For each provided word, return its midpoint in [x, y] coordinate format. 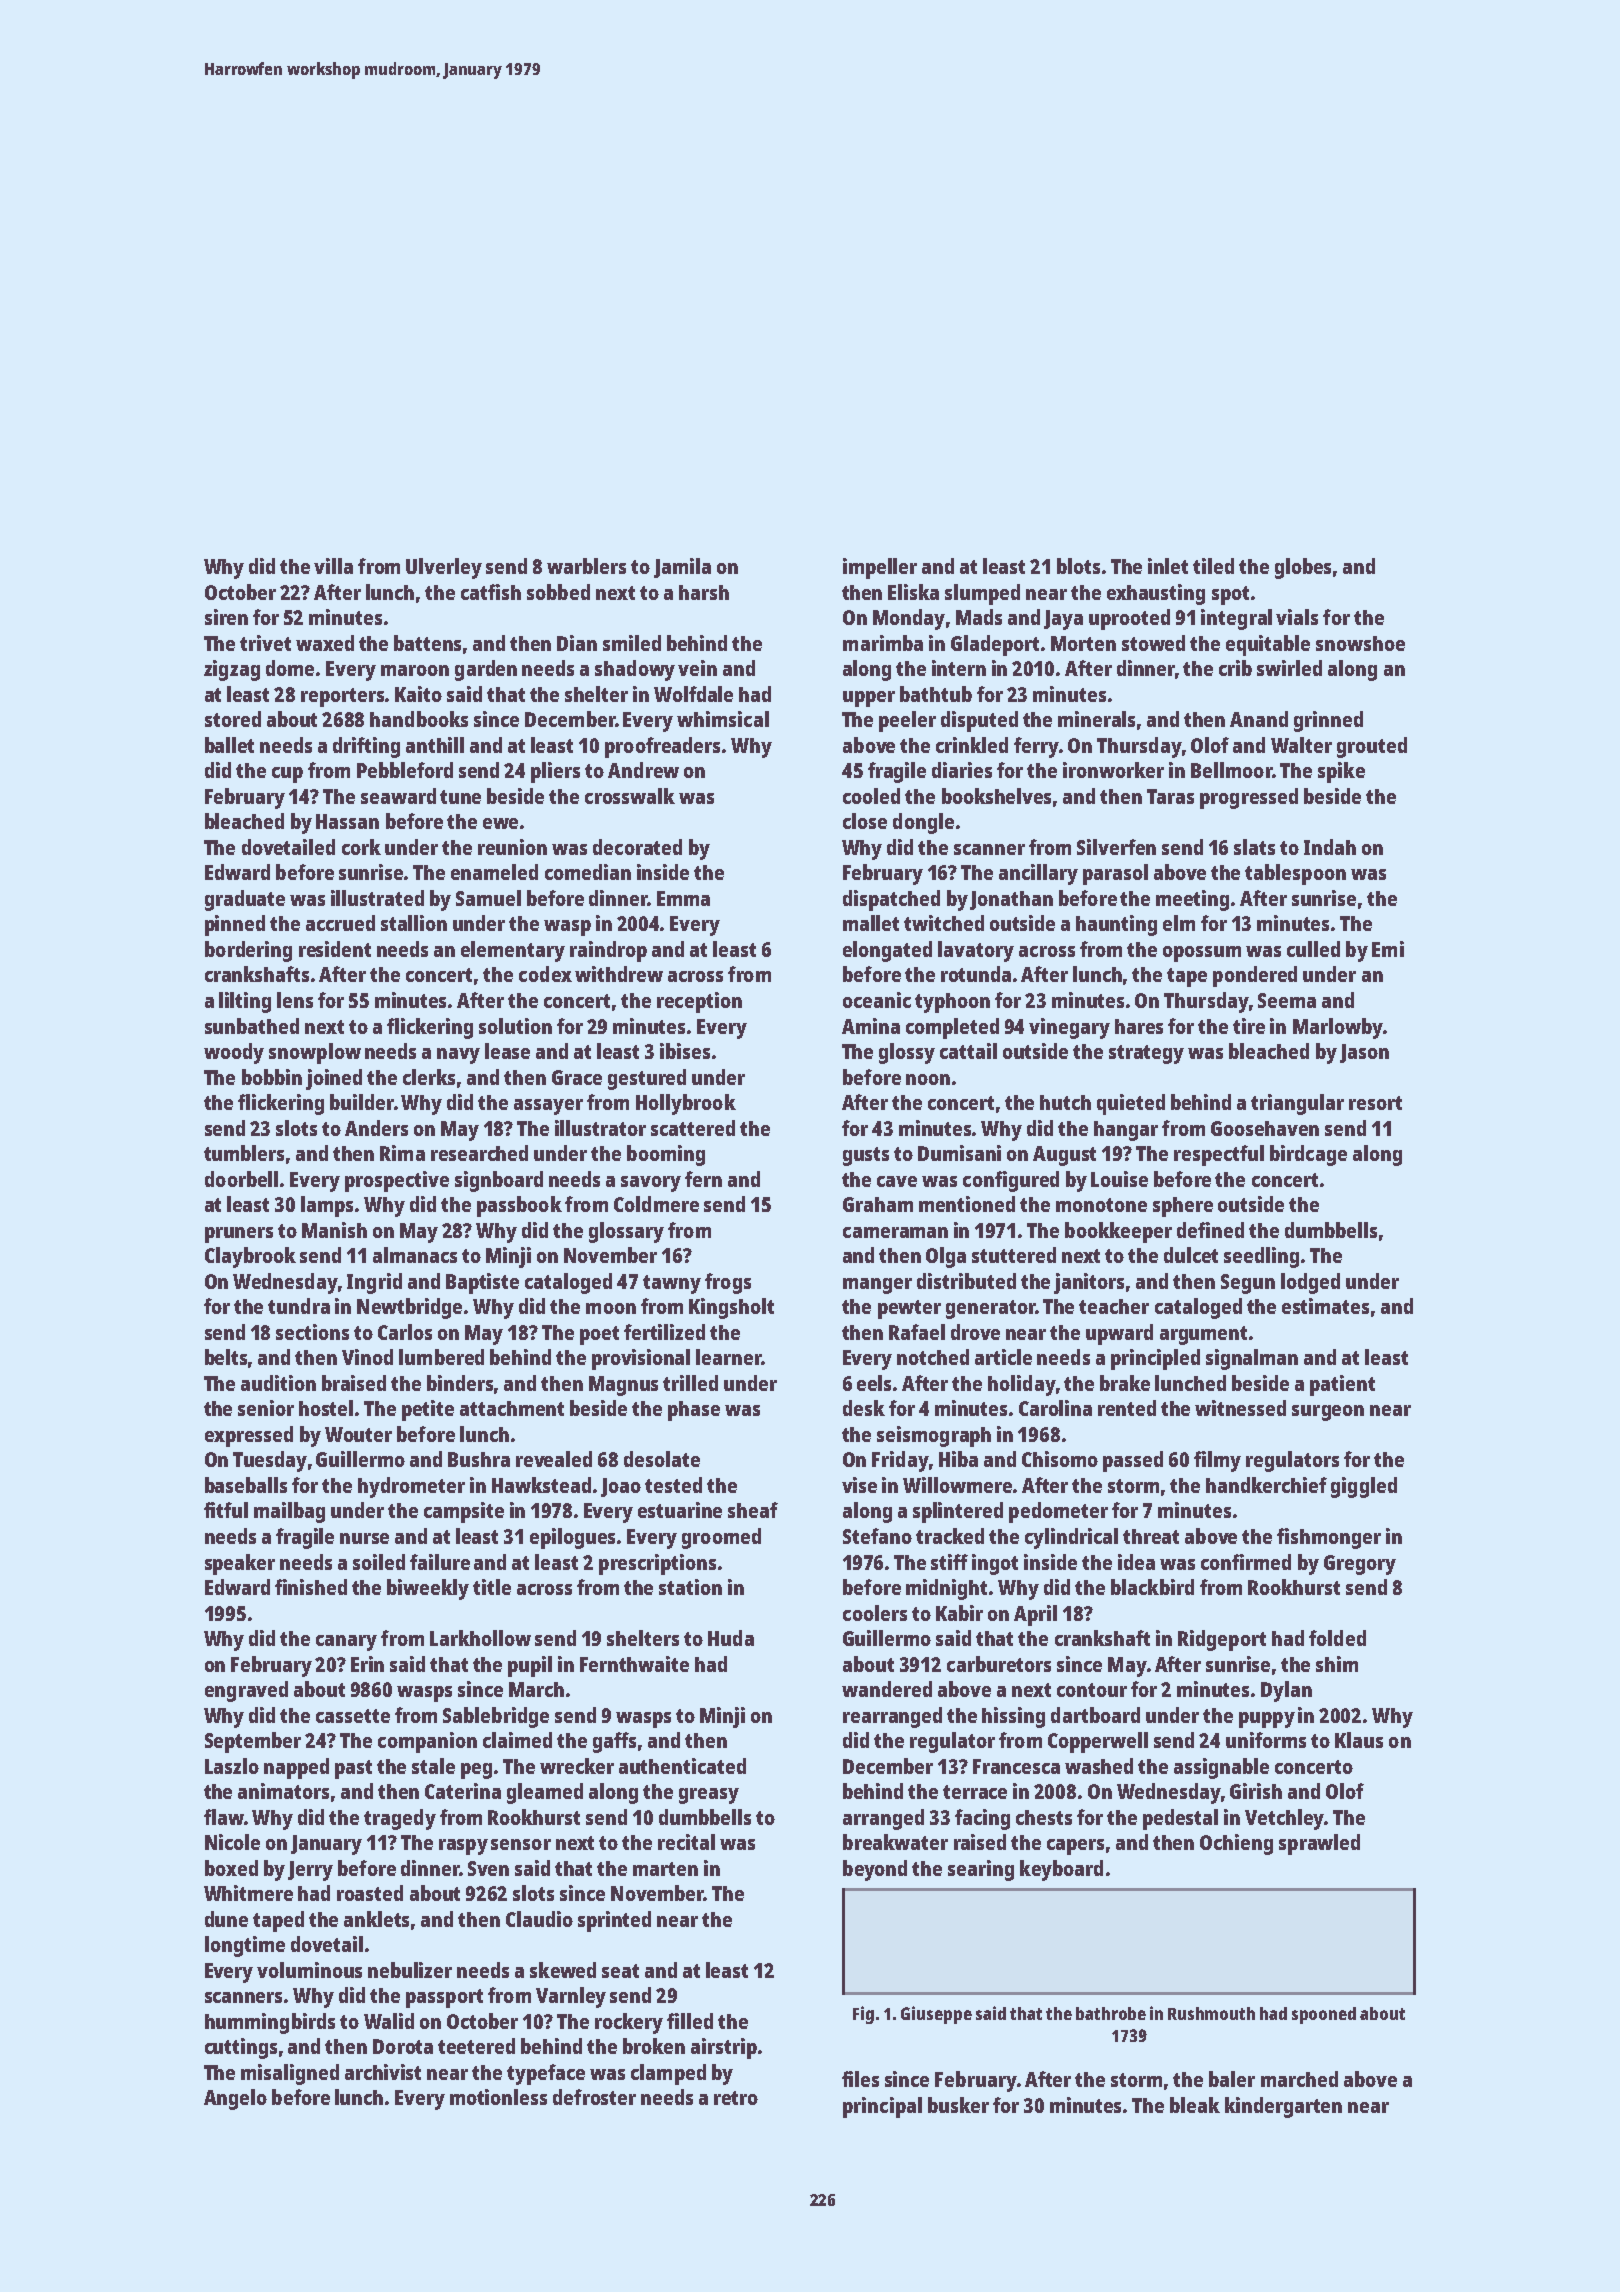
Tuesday [270, 1461]
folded [1337, 1638]
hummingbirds [270, 2023]
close [865, 821]
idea [1136, 1562]
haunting [1116, 925]
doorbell [241, 1179]
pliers [555, 772]
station [690, 1587]
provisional [641, 1359]
